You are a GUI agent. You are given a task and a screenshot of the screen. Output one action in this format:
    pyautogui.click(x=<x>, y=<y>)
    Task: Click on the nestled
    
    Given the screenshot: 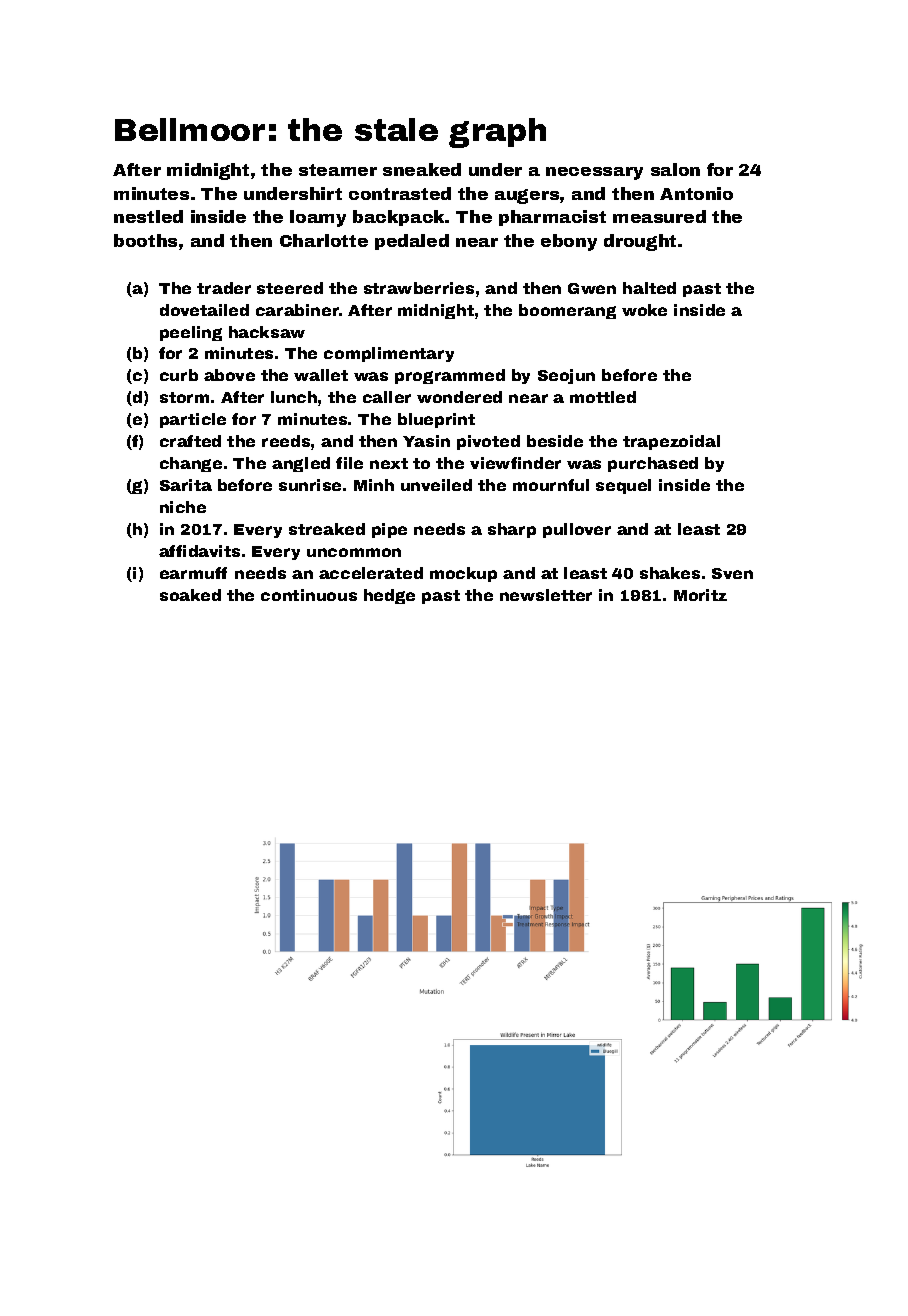 What is the action you would take?
    pyautogui.click(x=148, y=216)
